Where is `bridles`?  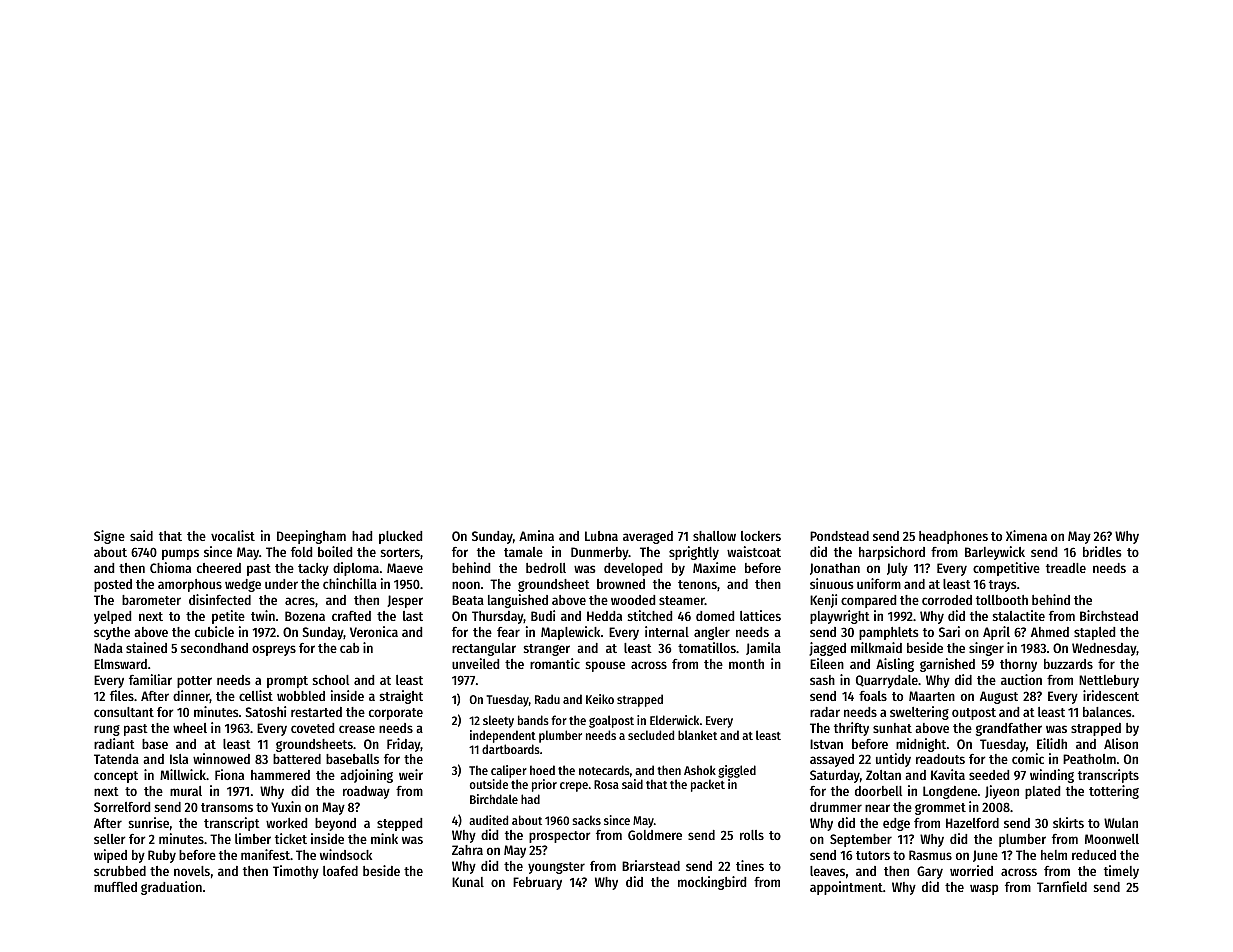
bridles is located at coordinates (1102, 551).
